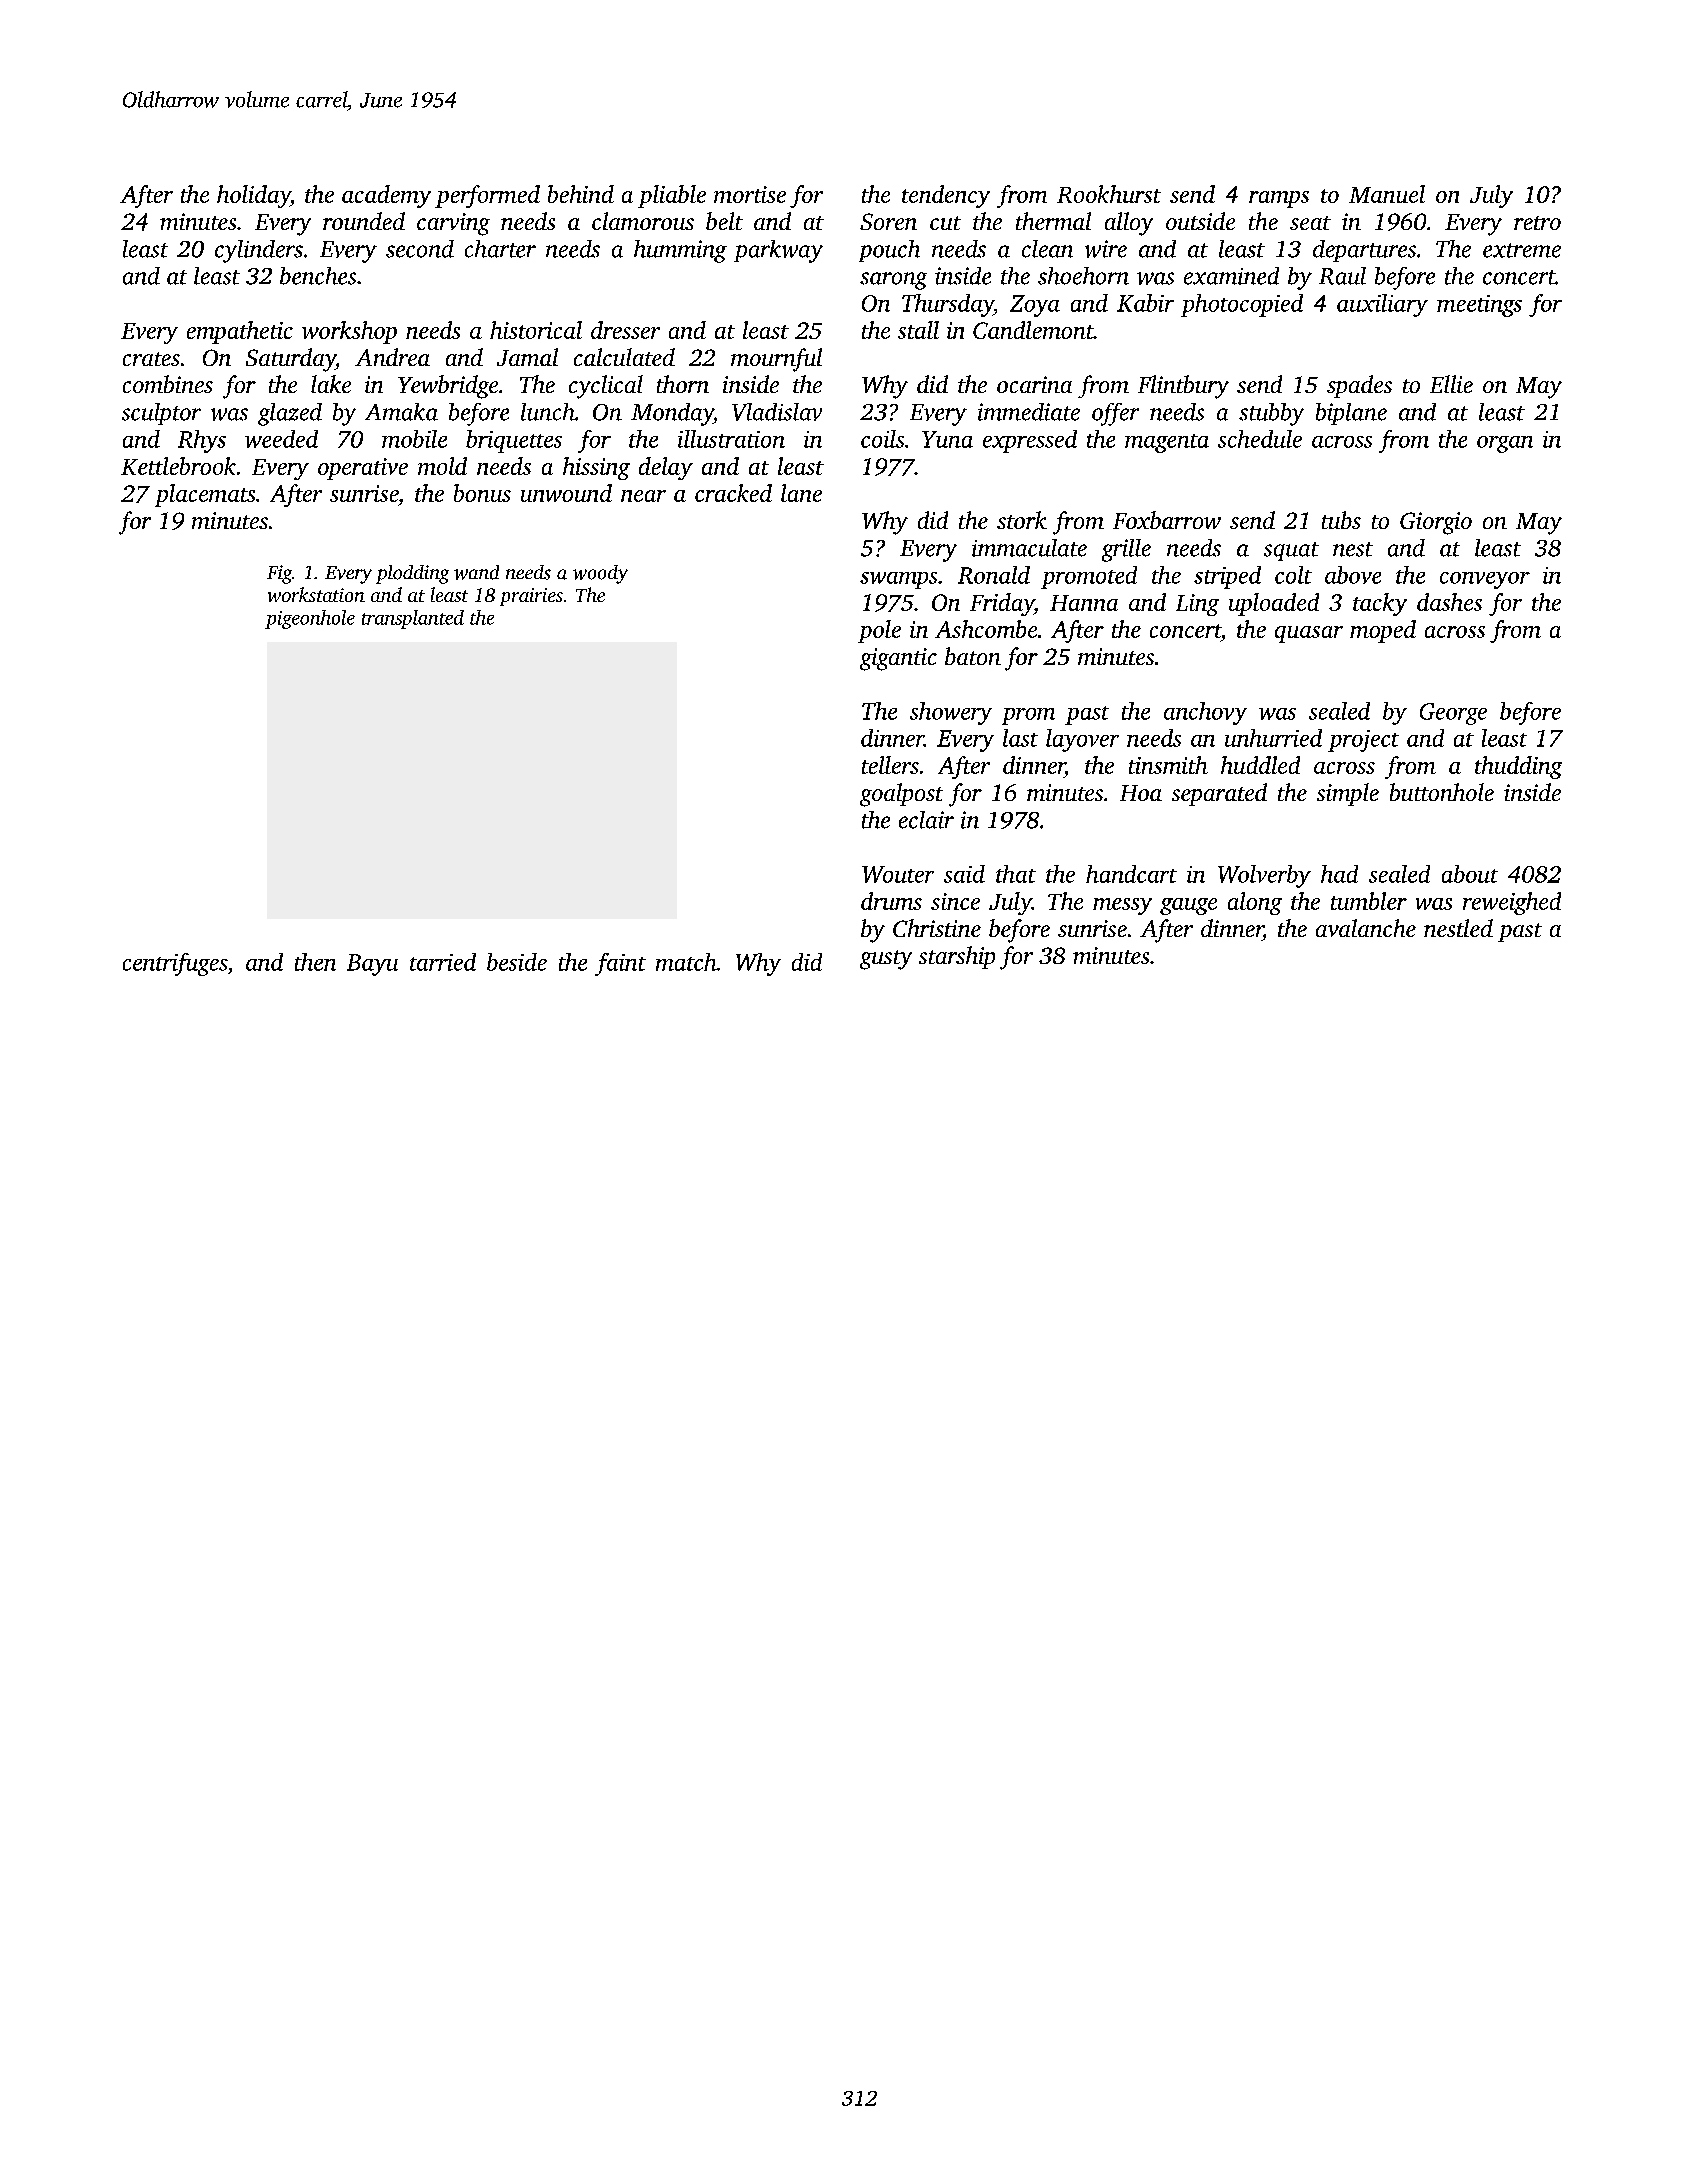 The width and height of the document is (1683, 2178). Describe the element at coordinates (893, 281) in the document. I see `sarong` at that location.
